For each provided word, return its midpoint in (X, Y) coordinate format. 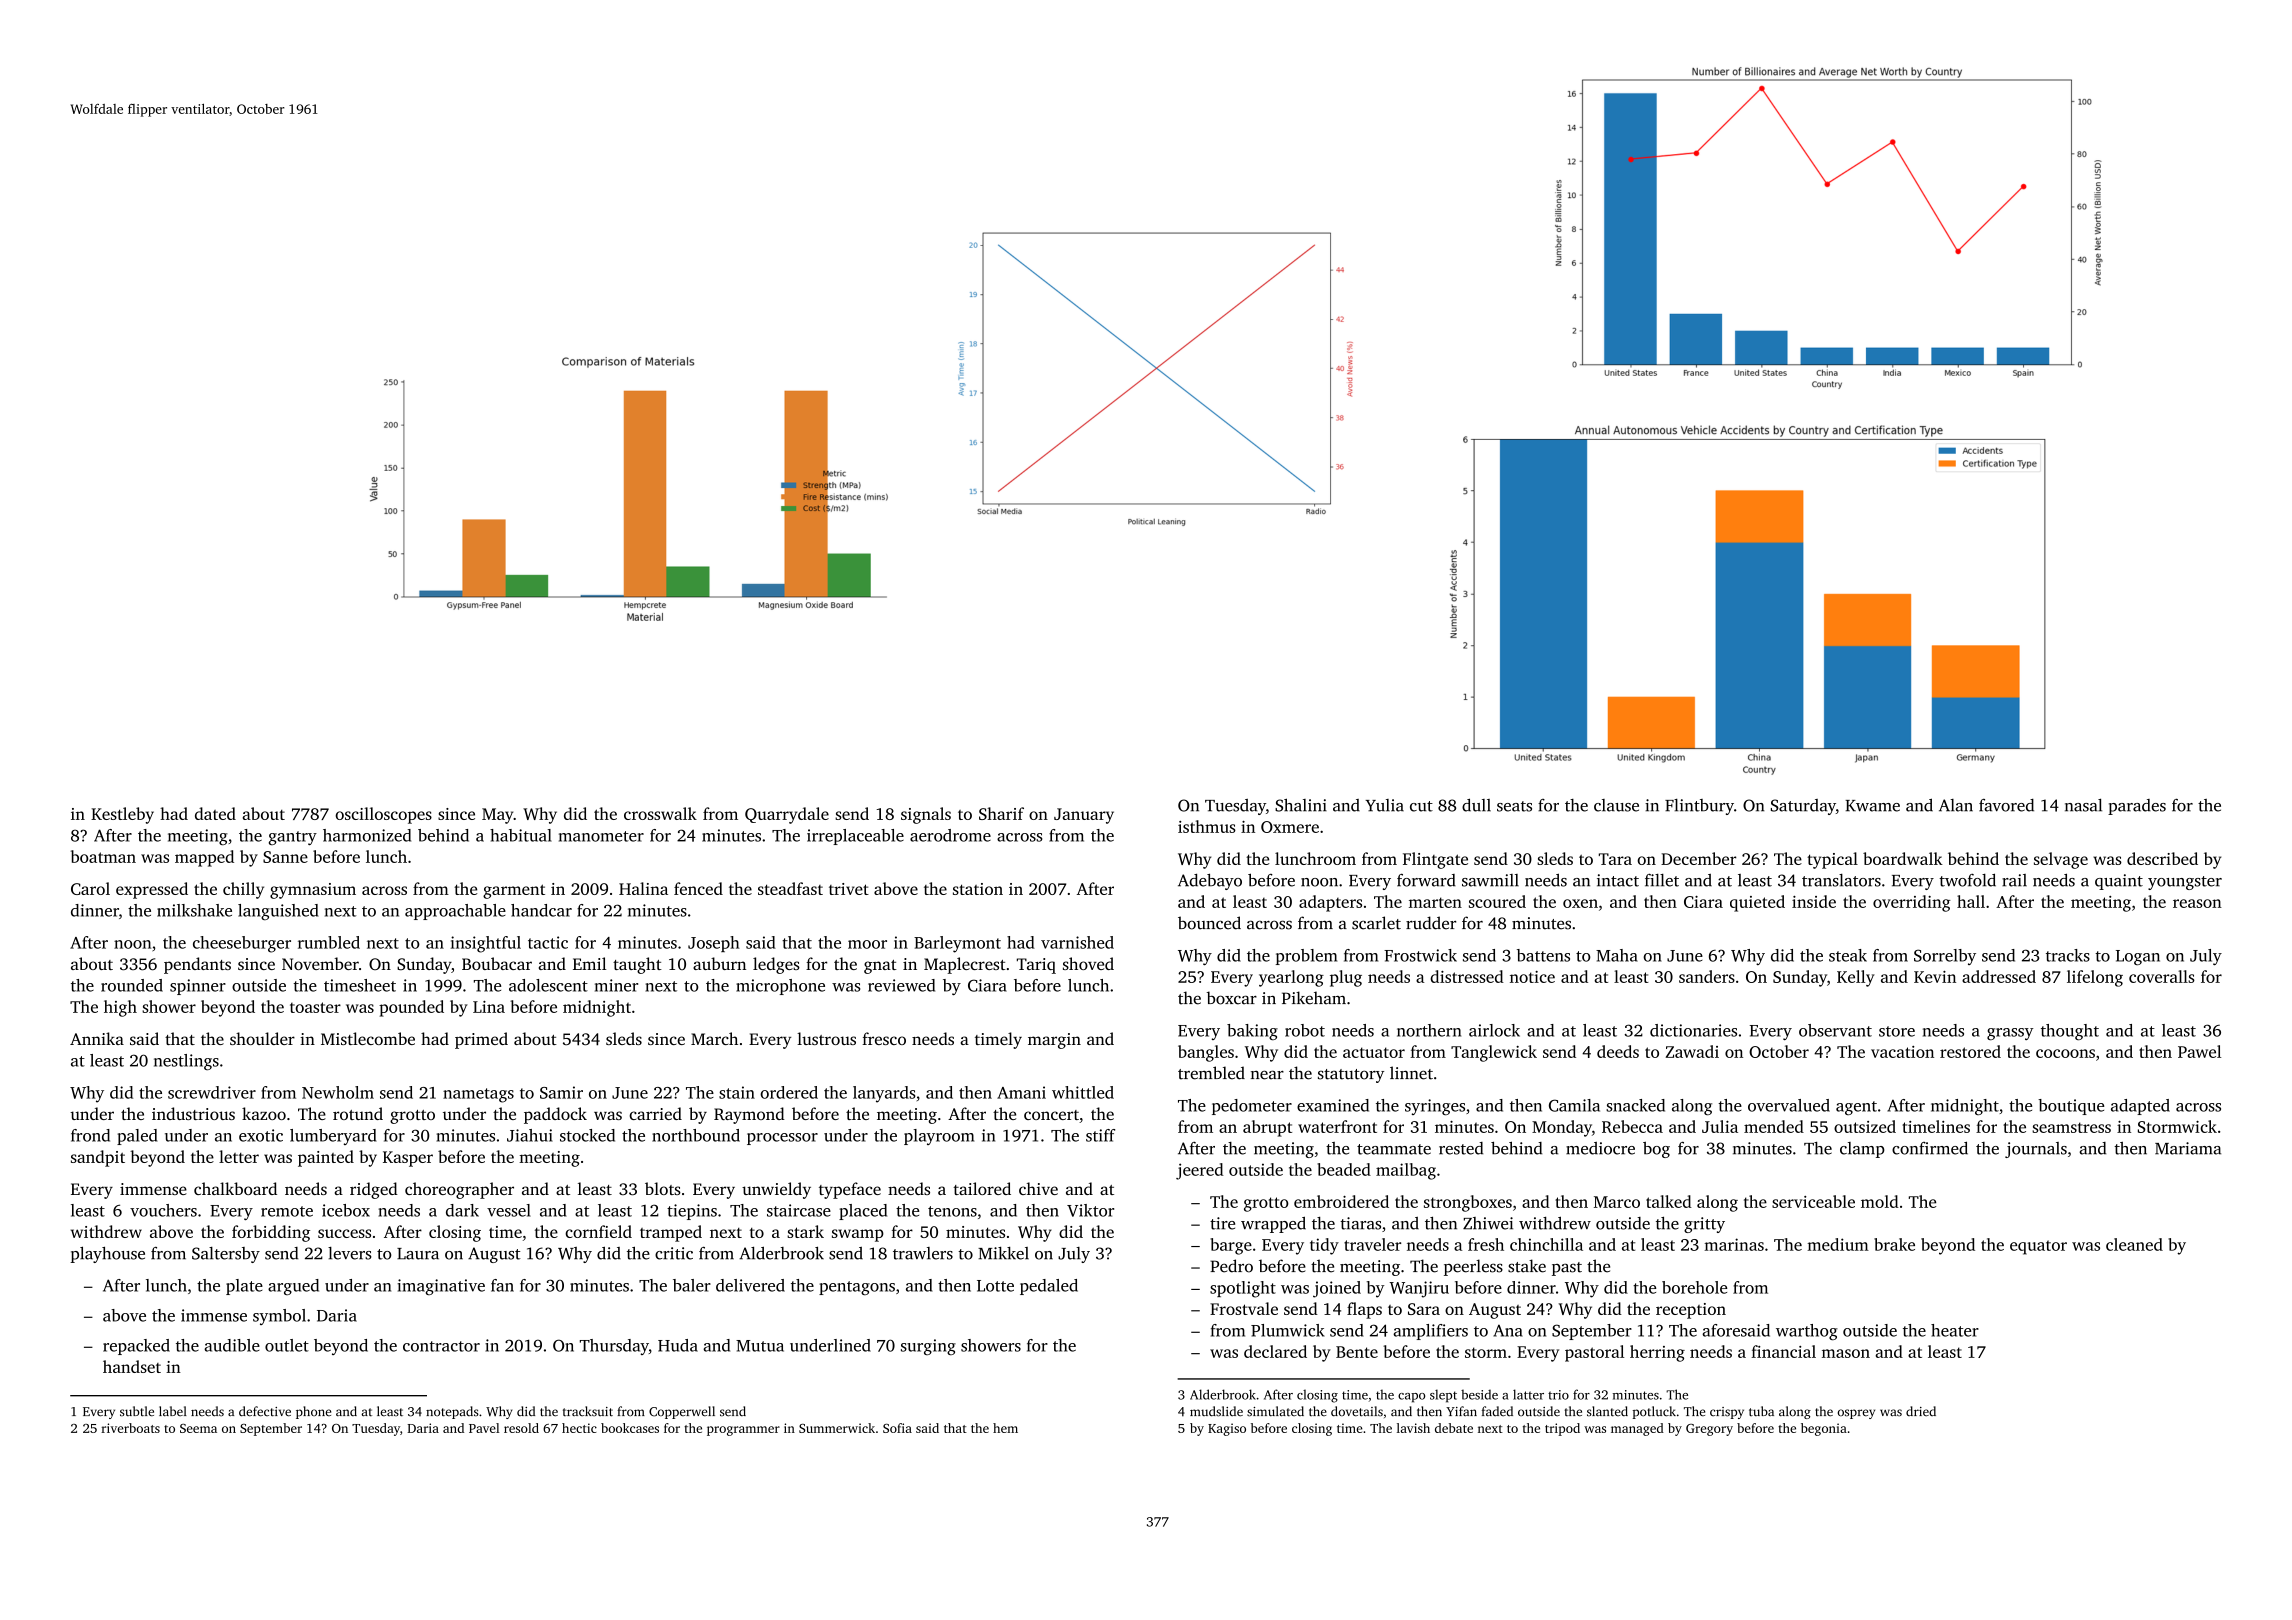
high (120, 1008)
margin (1054, 1041)
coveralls (2162, 976)
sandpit (98, 1158)
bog (1656, 1150)
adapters (1330, 903)
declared (1275, 1351)
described (2162, 858)
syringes (1435, 1107)
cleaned (2134, 1244)
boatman (103, 856)
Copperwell (682, 1412)
